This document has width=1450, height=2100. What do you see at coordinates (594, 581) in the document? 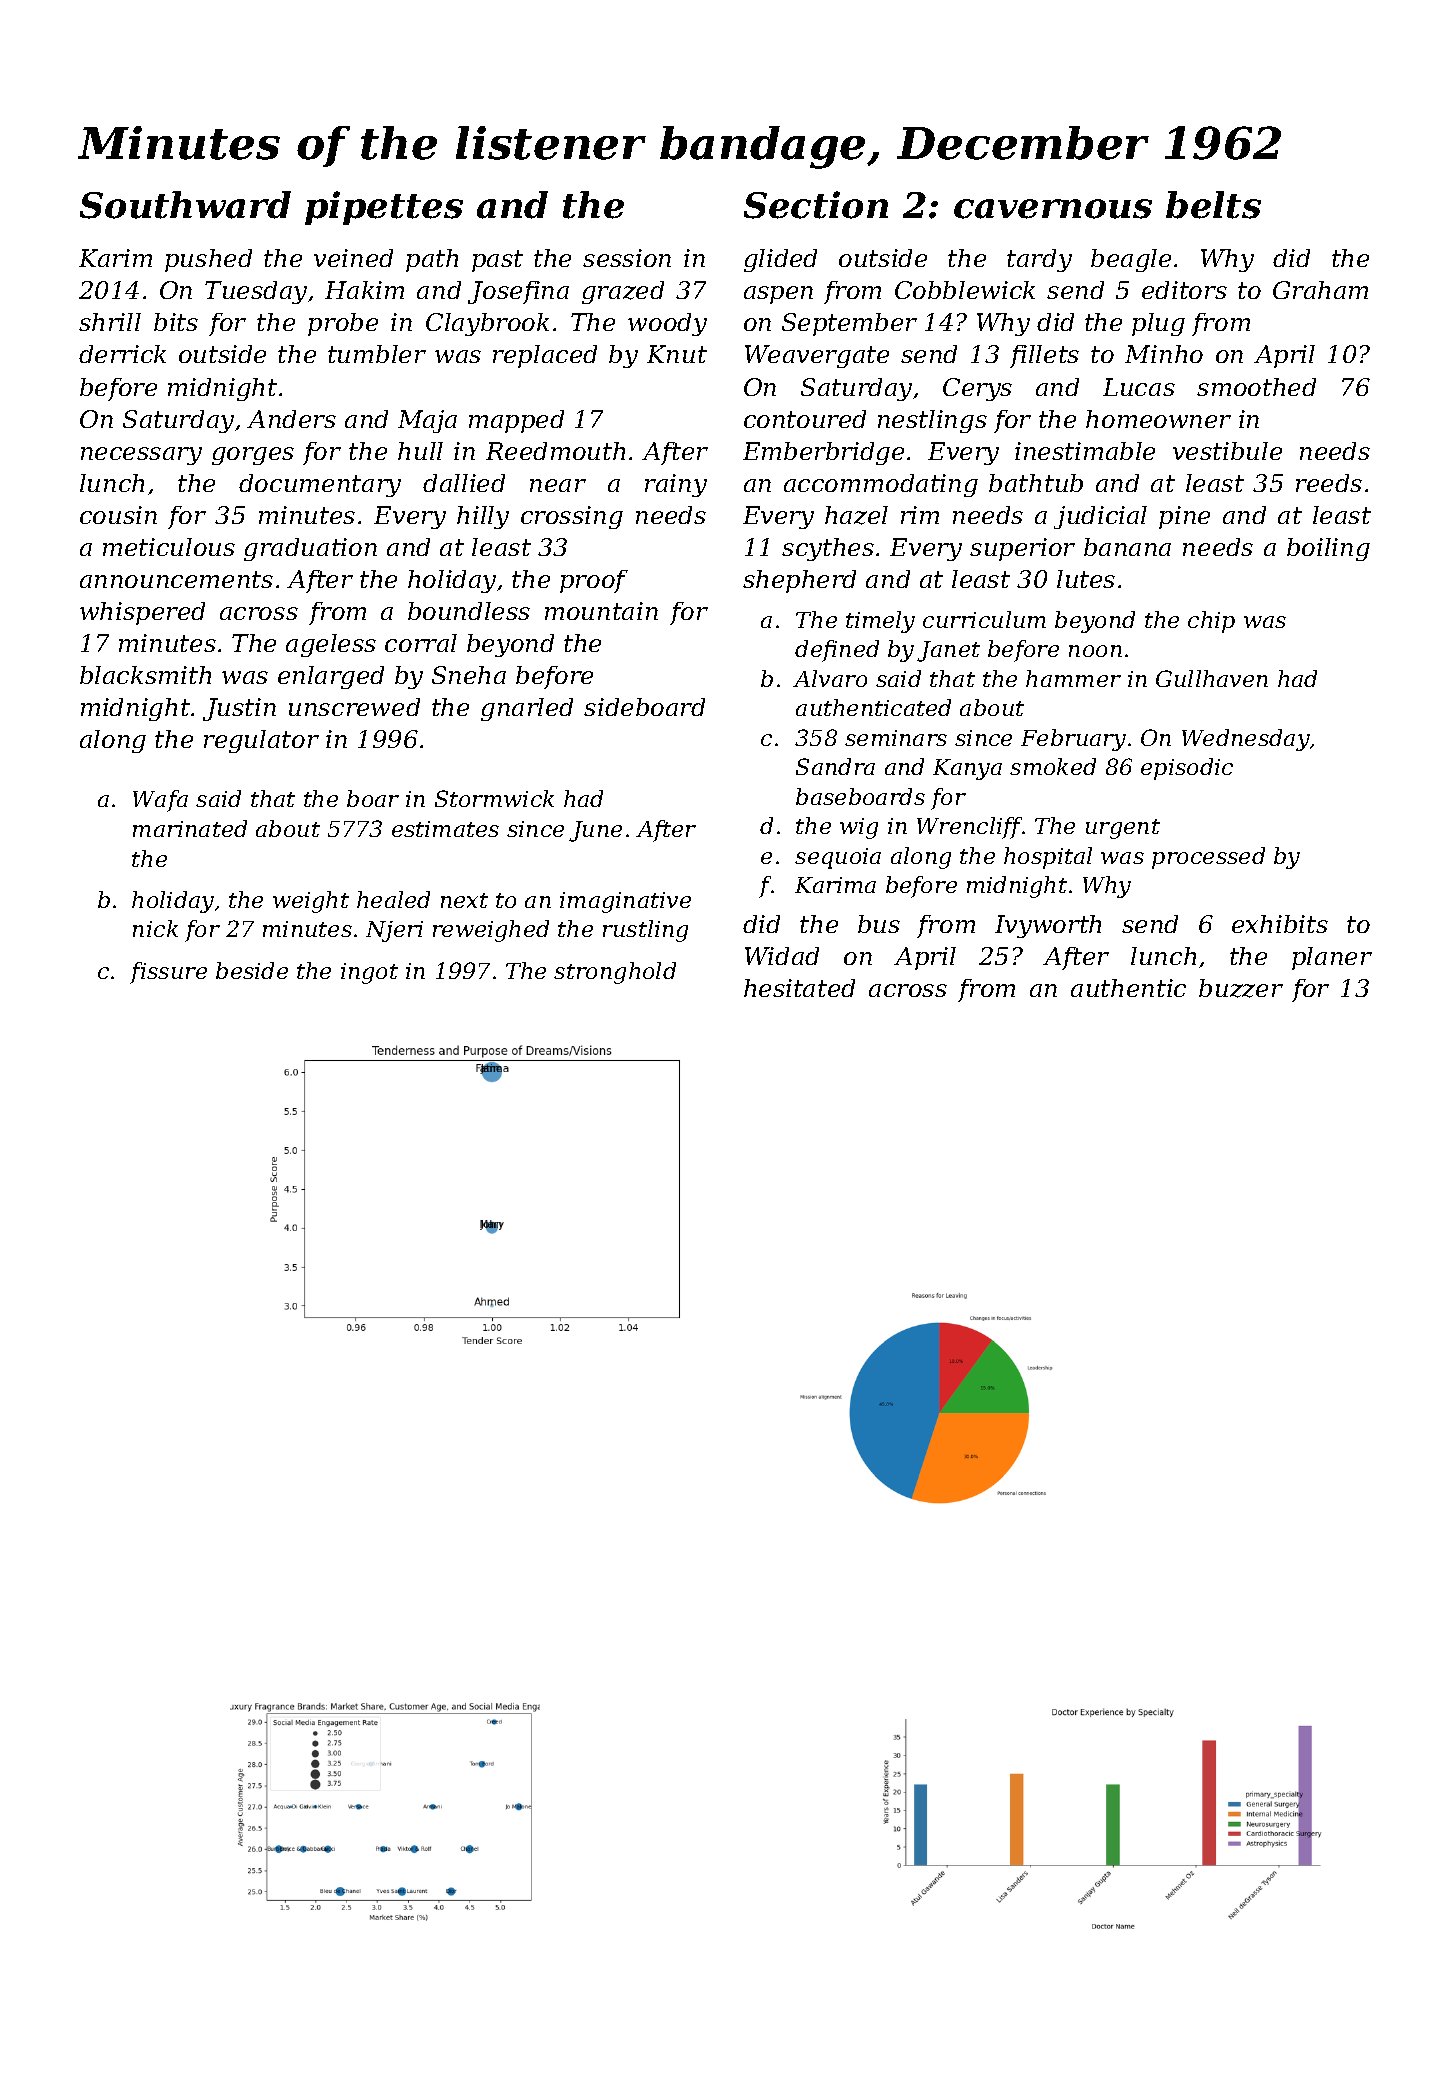
I see `proof` at bounding box center [594, 581].
